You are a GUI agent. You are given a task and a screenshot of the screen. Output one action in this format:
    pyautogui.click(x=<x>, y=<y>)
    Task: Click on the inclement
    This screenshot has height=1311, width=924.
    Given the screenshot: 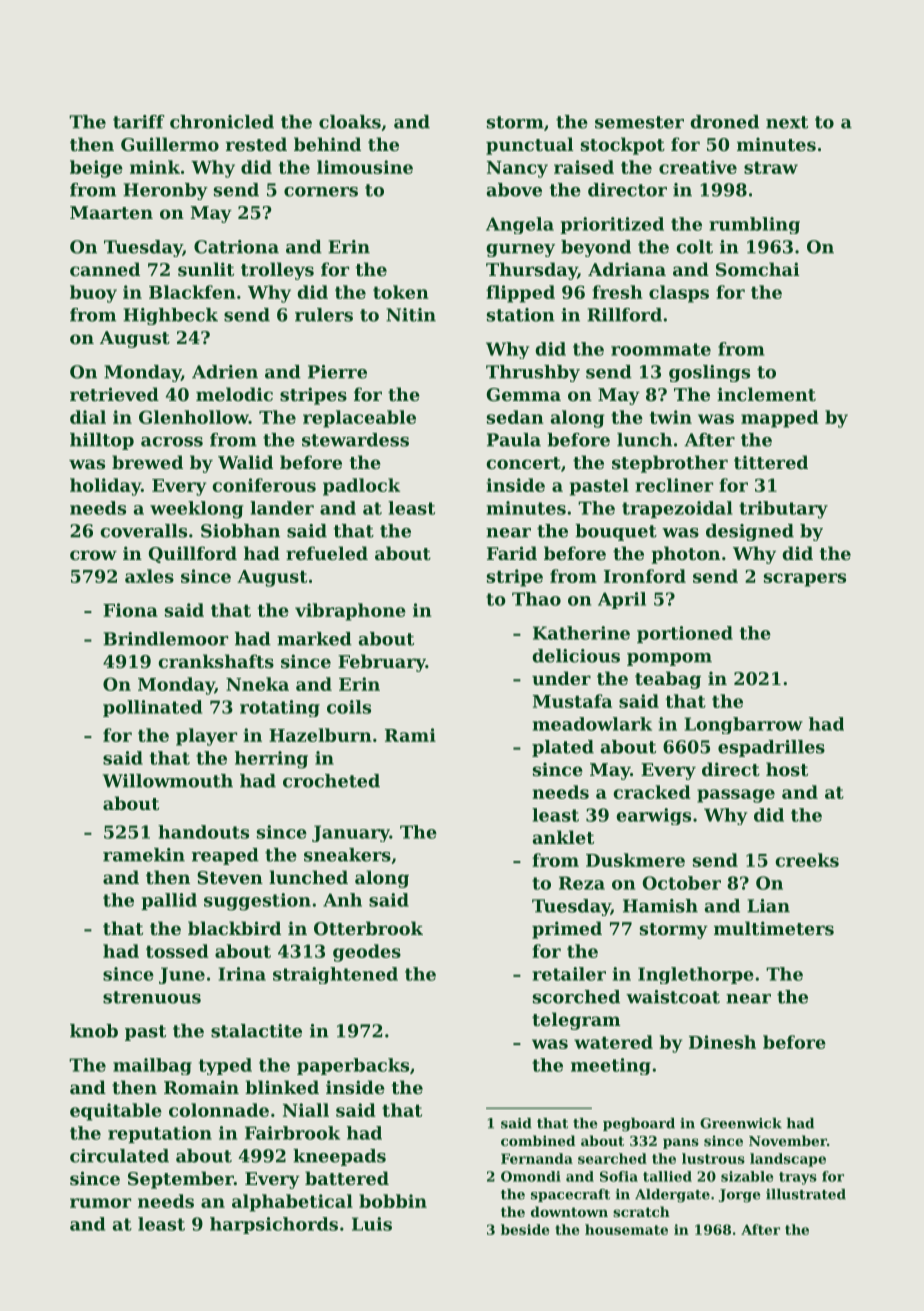 What is the action you would take?
    pyautogui.click(x=766, y=394)
